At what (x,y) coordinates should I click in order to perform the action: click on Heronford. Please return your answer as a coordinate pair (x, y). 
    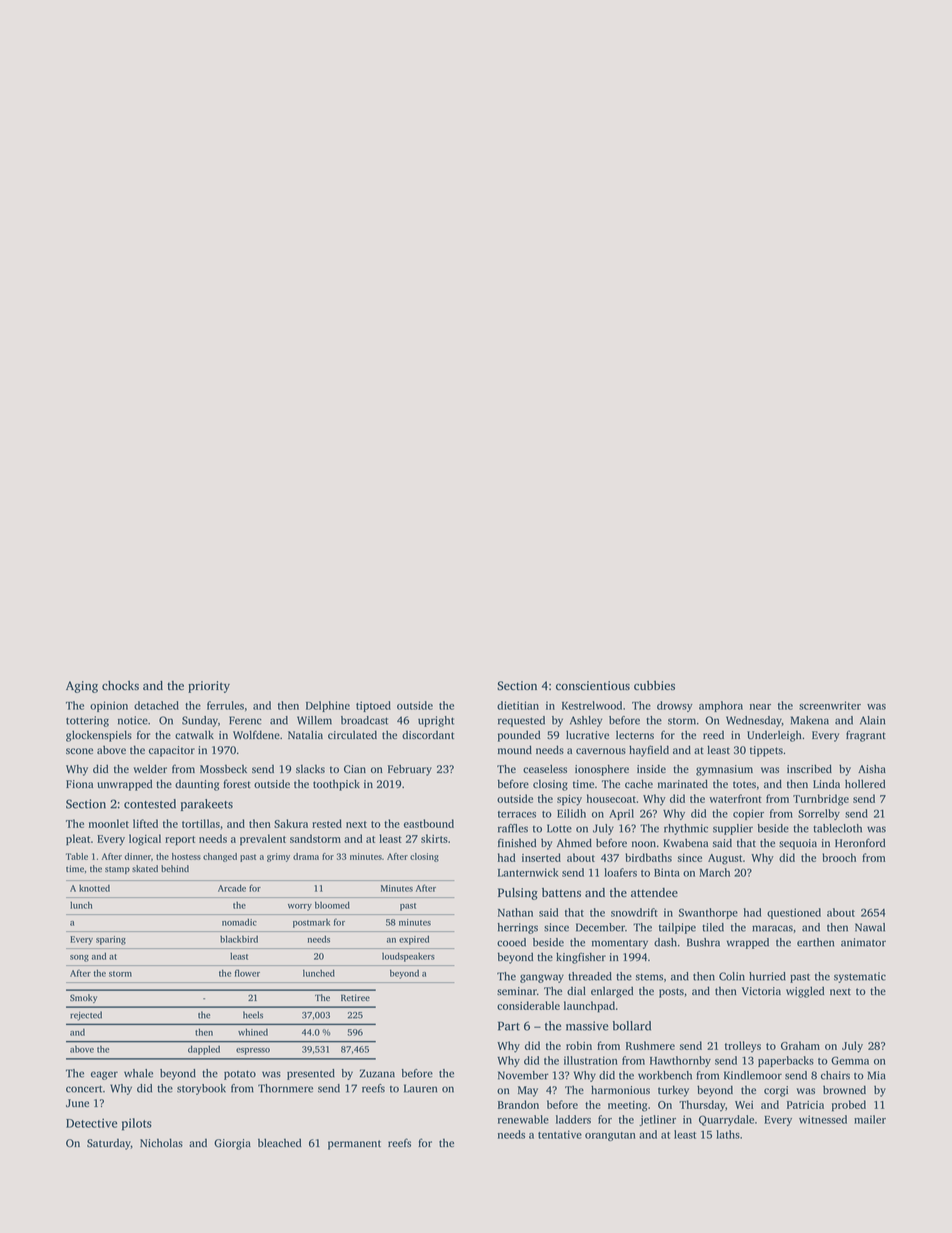
    Looking at the image, I should click on (860, 842).
